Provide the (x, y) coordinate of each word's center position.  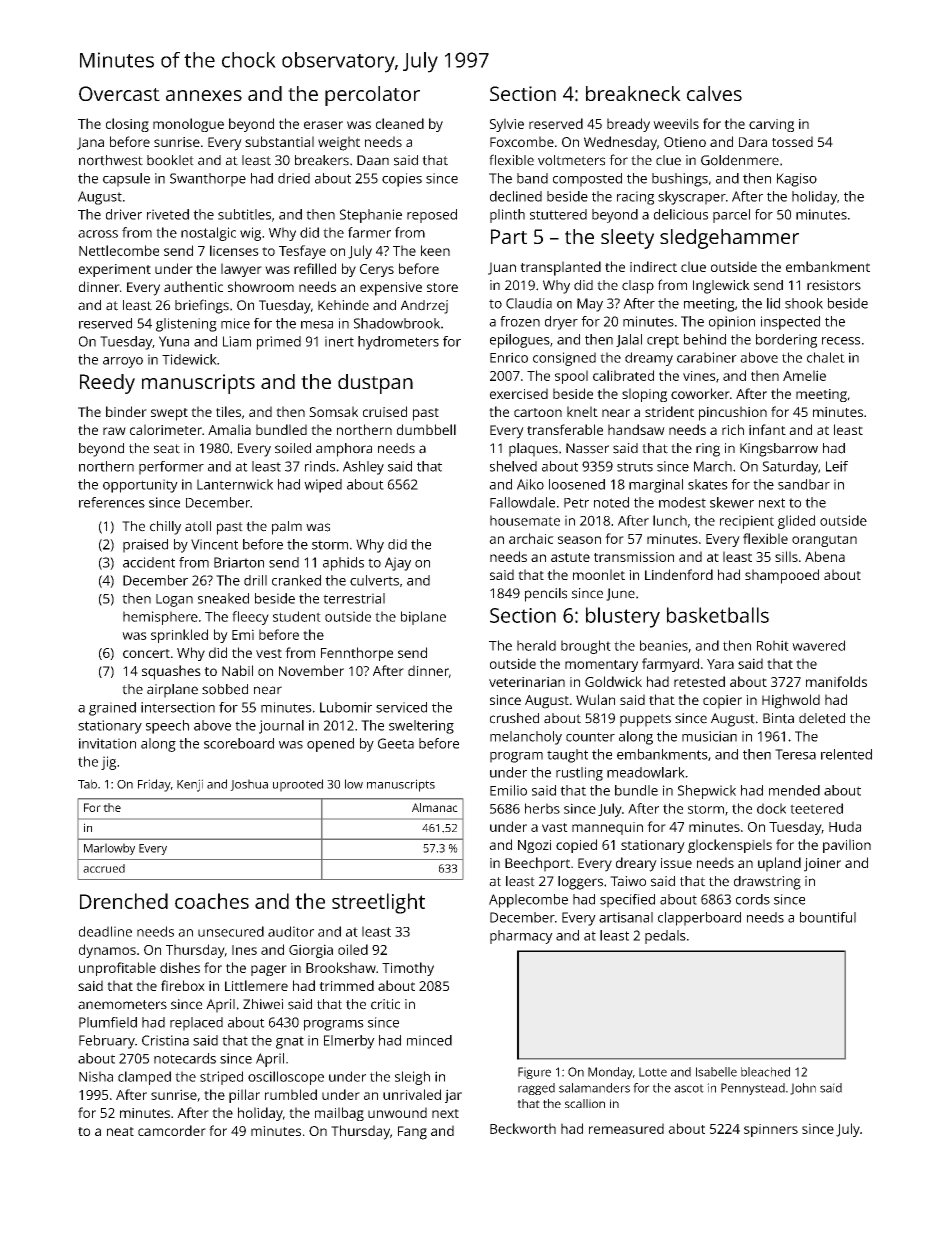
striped (221, 1078)
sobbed (225, 689)
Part (509, 236)
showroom (261, 286)
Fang (412, 1133)
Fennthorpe (357, 654)
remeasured (626, 1128)
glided (796, 522)
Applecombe (528, 901)
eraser (323, 125)
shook (804, 303)
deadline (105, 931)
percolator (372, 96)
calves (714, 93)
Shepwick (707, 792)
